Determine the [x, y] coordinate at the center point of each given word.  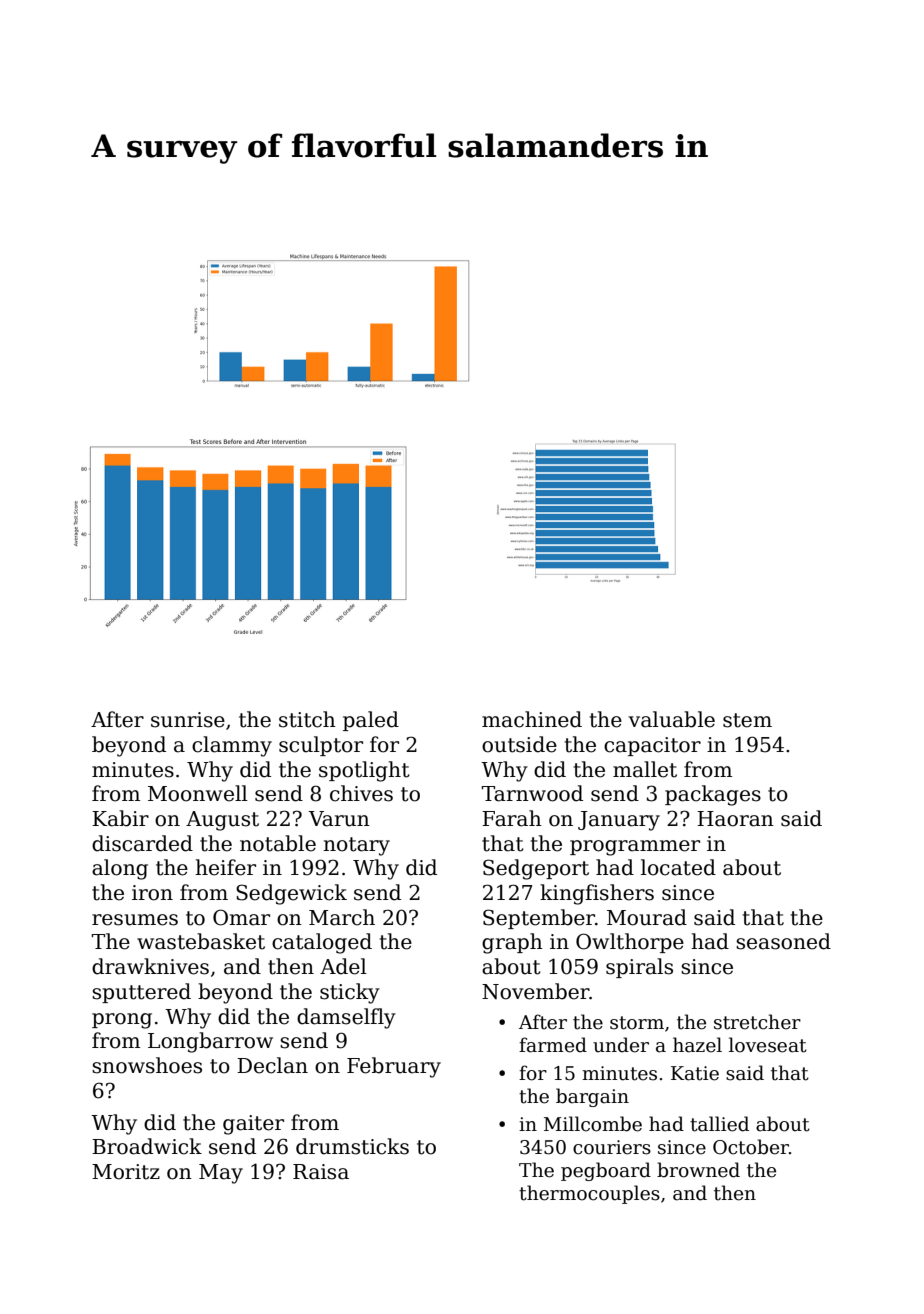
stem [747, 720]
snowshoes [147, 1065]
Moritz [126, 1172]
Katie [695, 1073]
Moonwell [198, 793]
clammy [232, 746]
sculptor [321, 746]
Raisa [321, 1172]
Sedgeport [536, 869]
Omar [241, 917]
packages [713, 795]
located [678, 867]
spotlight [364, 771]
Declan [272, 1065]
